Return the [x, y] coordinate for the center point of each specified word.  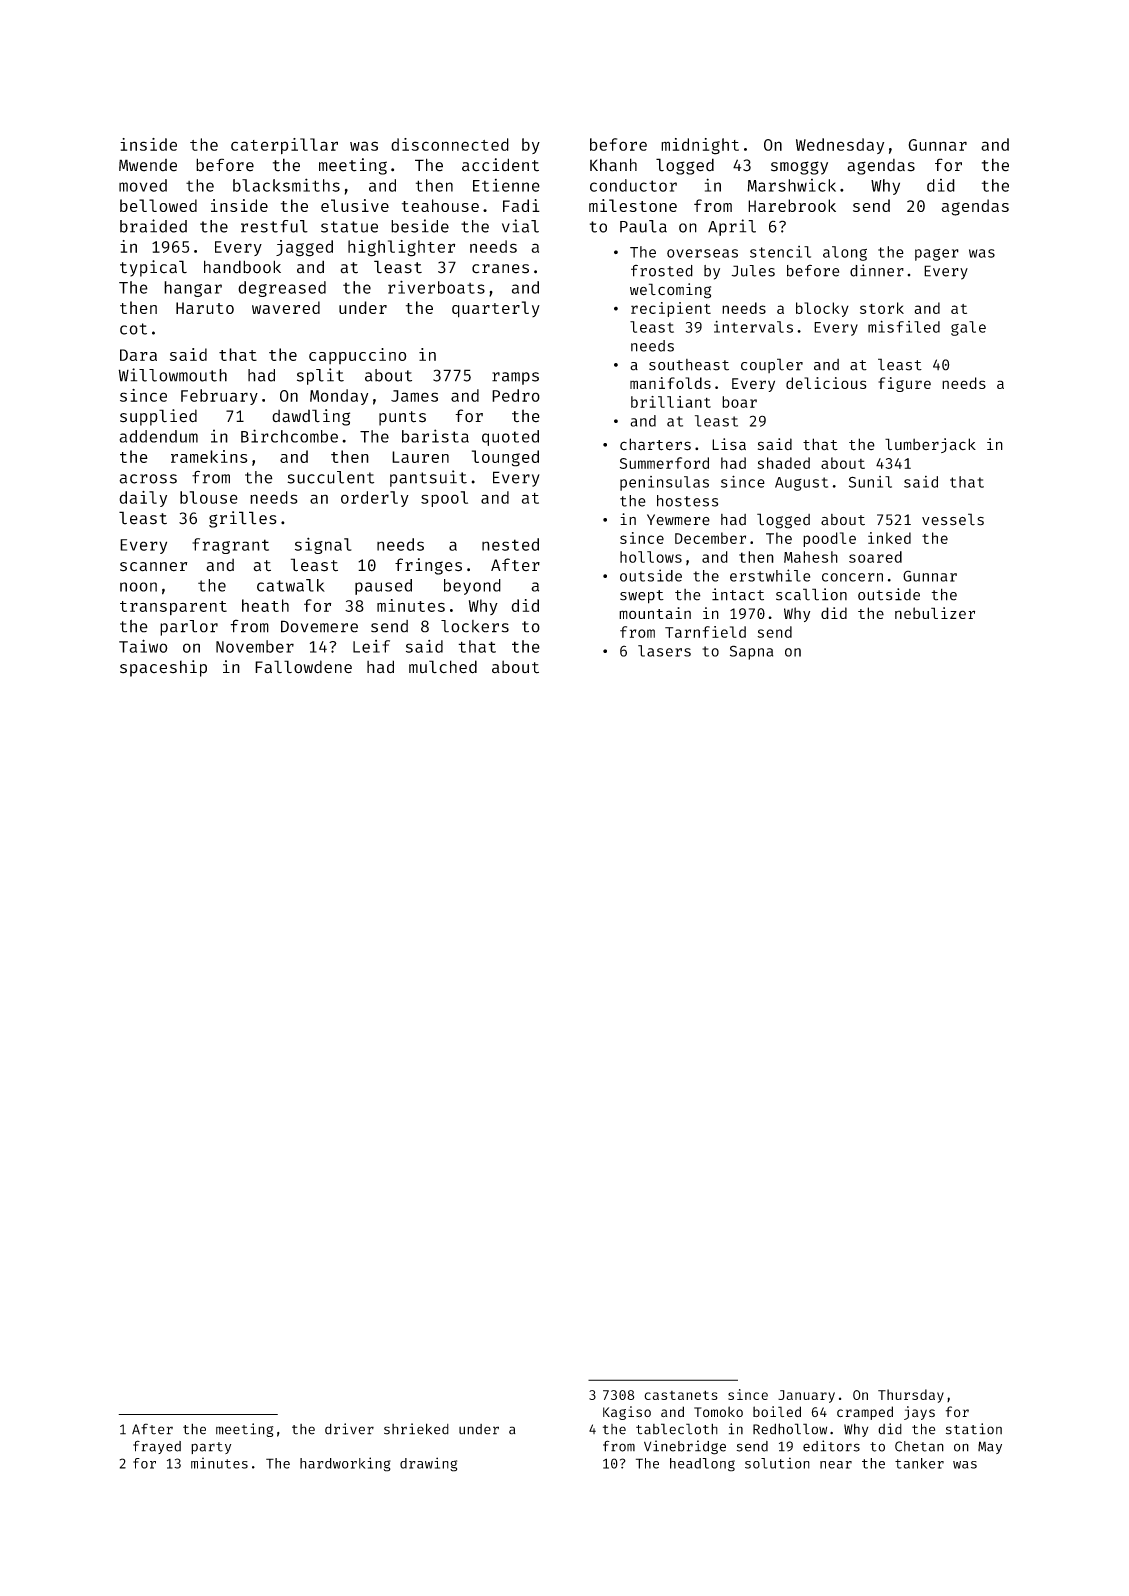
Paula [643, 226]
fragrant [230, 546]
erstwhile [770, 575]
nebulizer [935, 613]
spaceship [163, 668]
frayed [157, 1447]
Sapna [751, 652]
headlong [702, 1465]
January [806, 1396]
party [211, 1448]
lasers [664, 651]
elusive [355, 205]
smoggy [799, 168]
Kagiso [627, 1413]
